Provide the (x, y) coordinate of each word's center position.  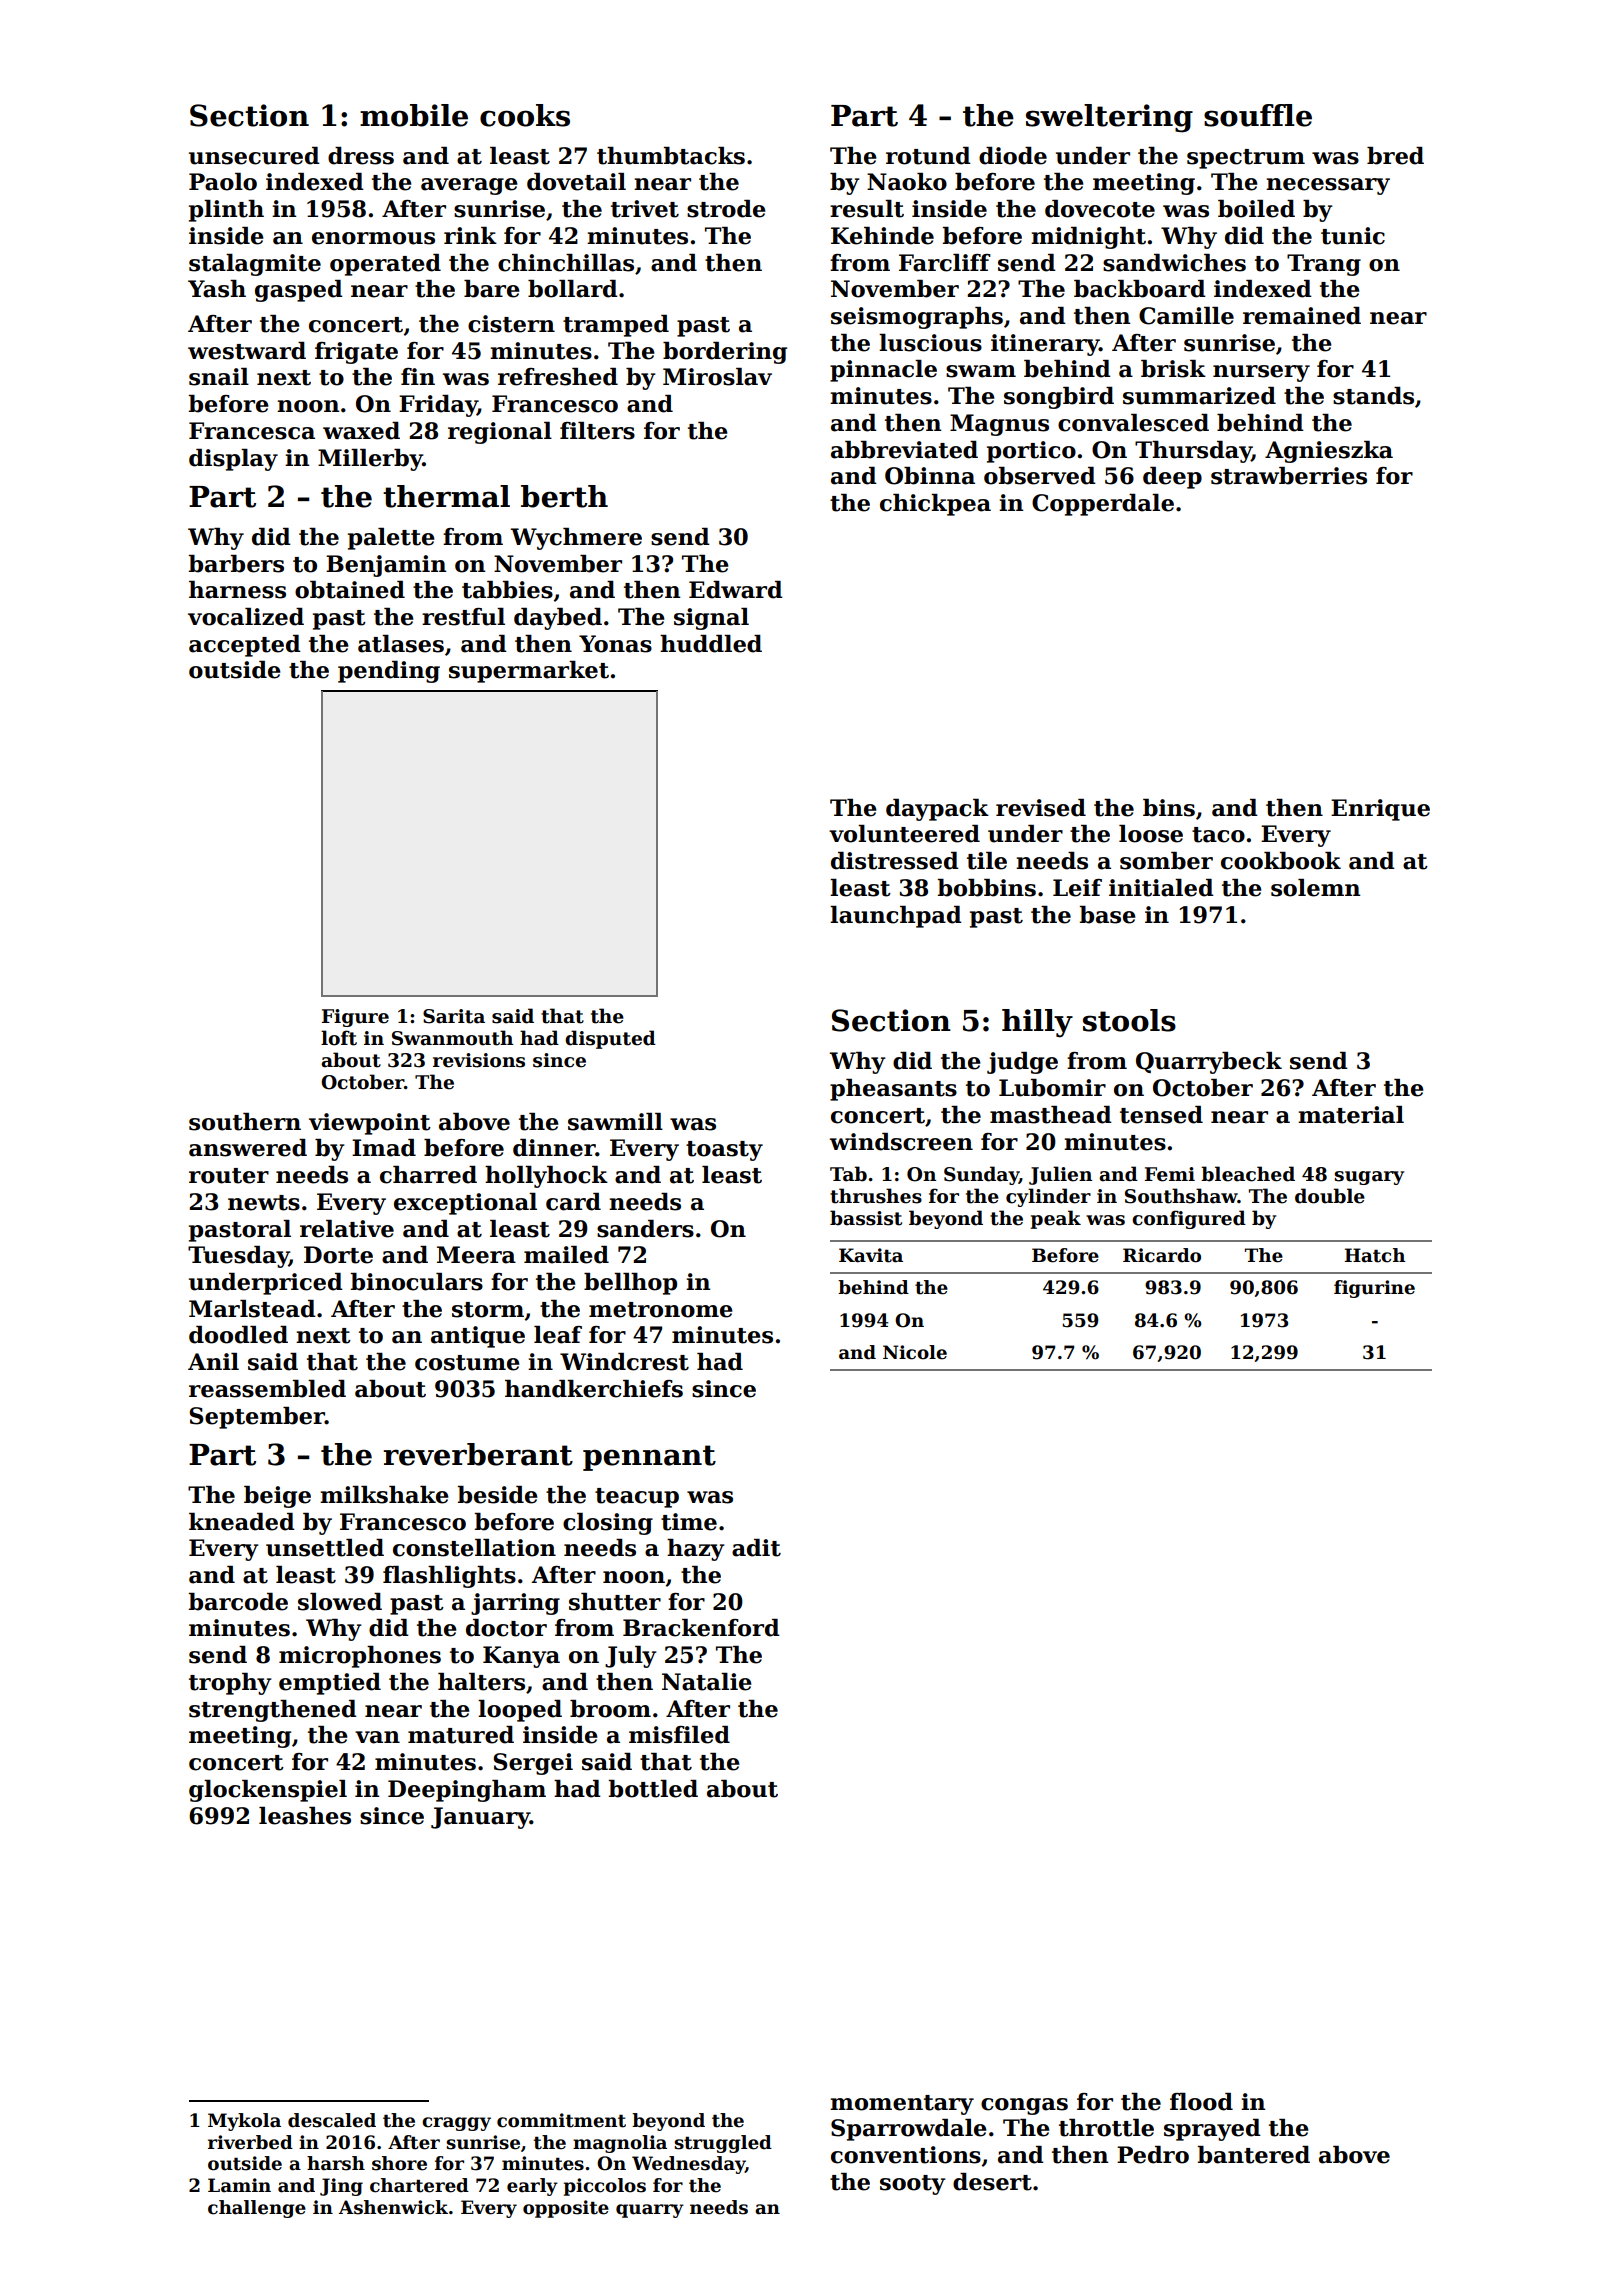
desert (992, 2182)
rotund (928, 156)
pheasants (893, 1090)
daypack (937, 810)
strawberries (1289, 476)
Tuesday (238, 1257)
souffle (1258, 115)
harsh (336, 2163)
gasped (299, 291)
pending (389, 672)
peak (1056, 1219)
